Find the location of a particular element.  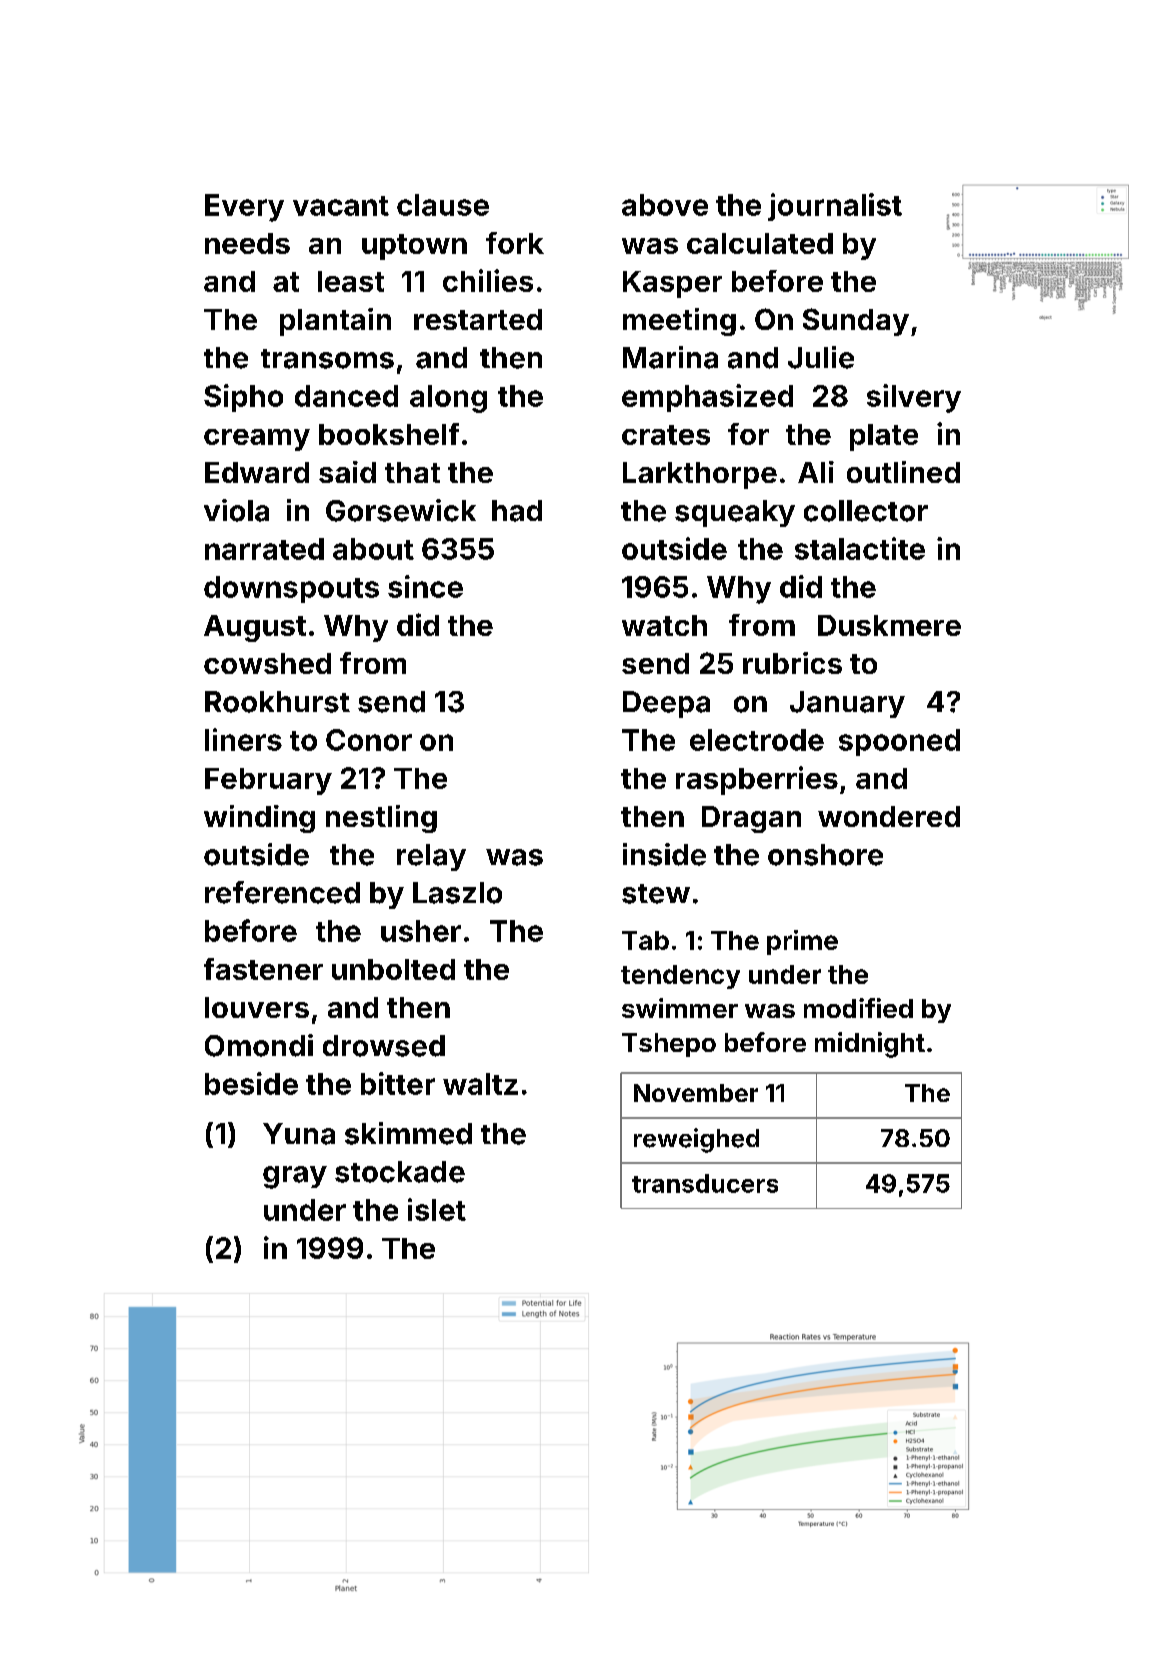

winding is located at coordinates (259, 819).
